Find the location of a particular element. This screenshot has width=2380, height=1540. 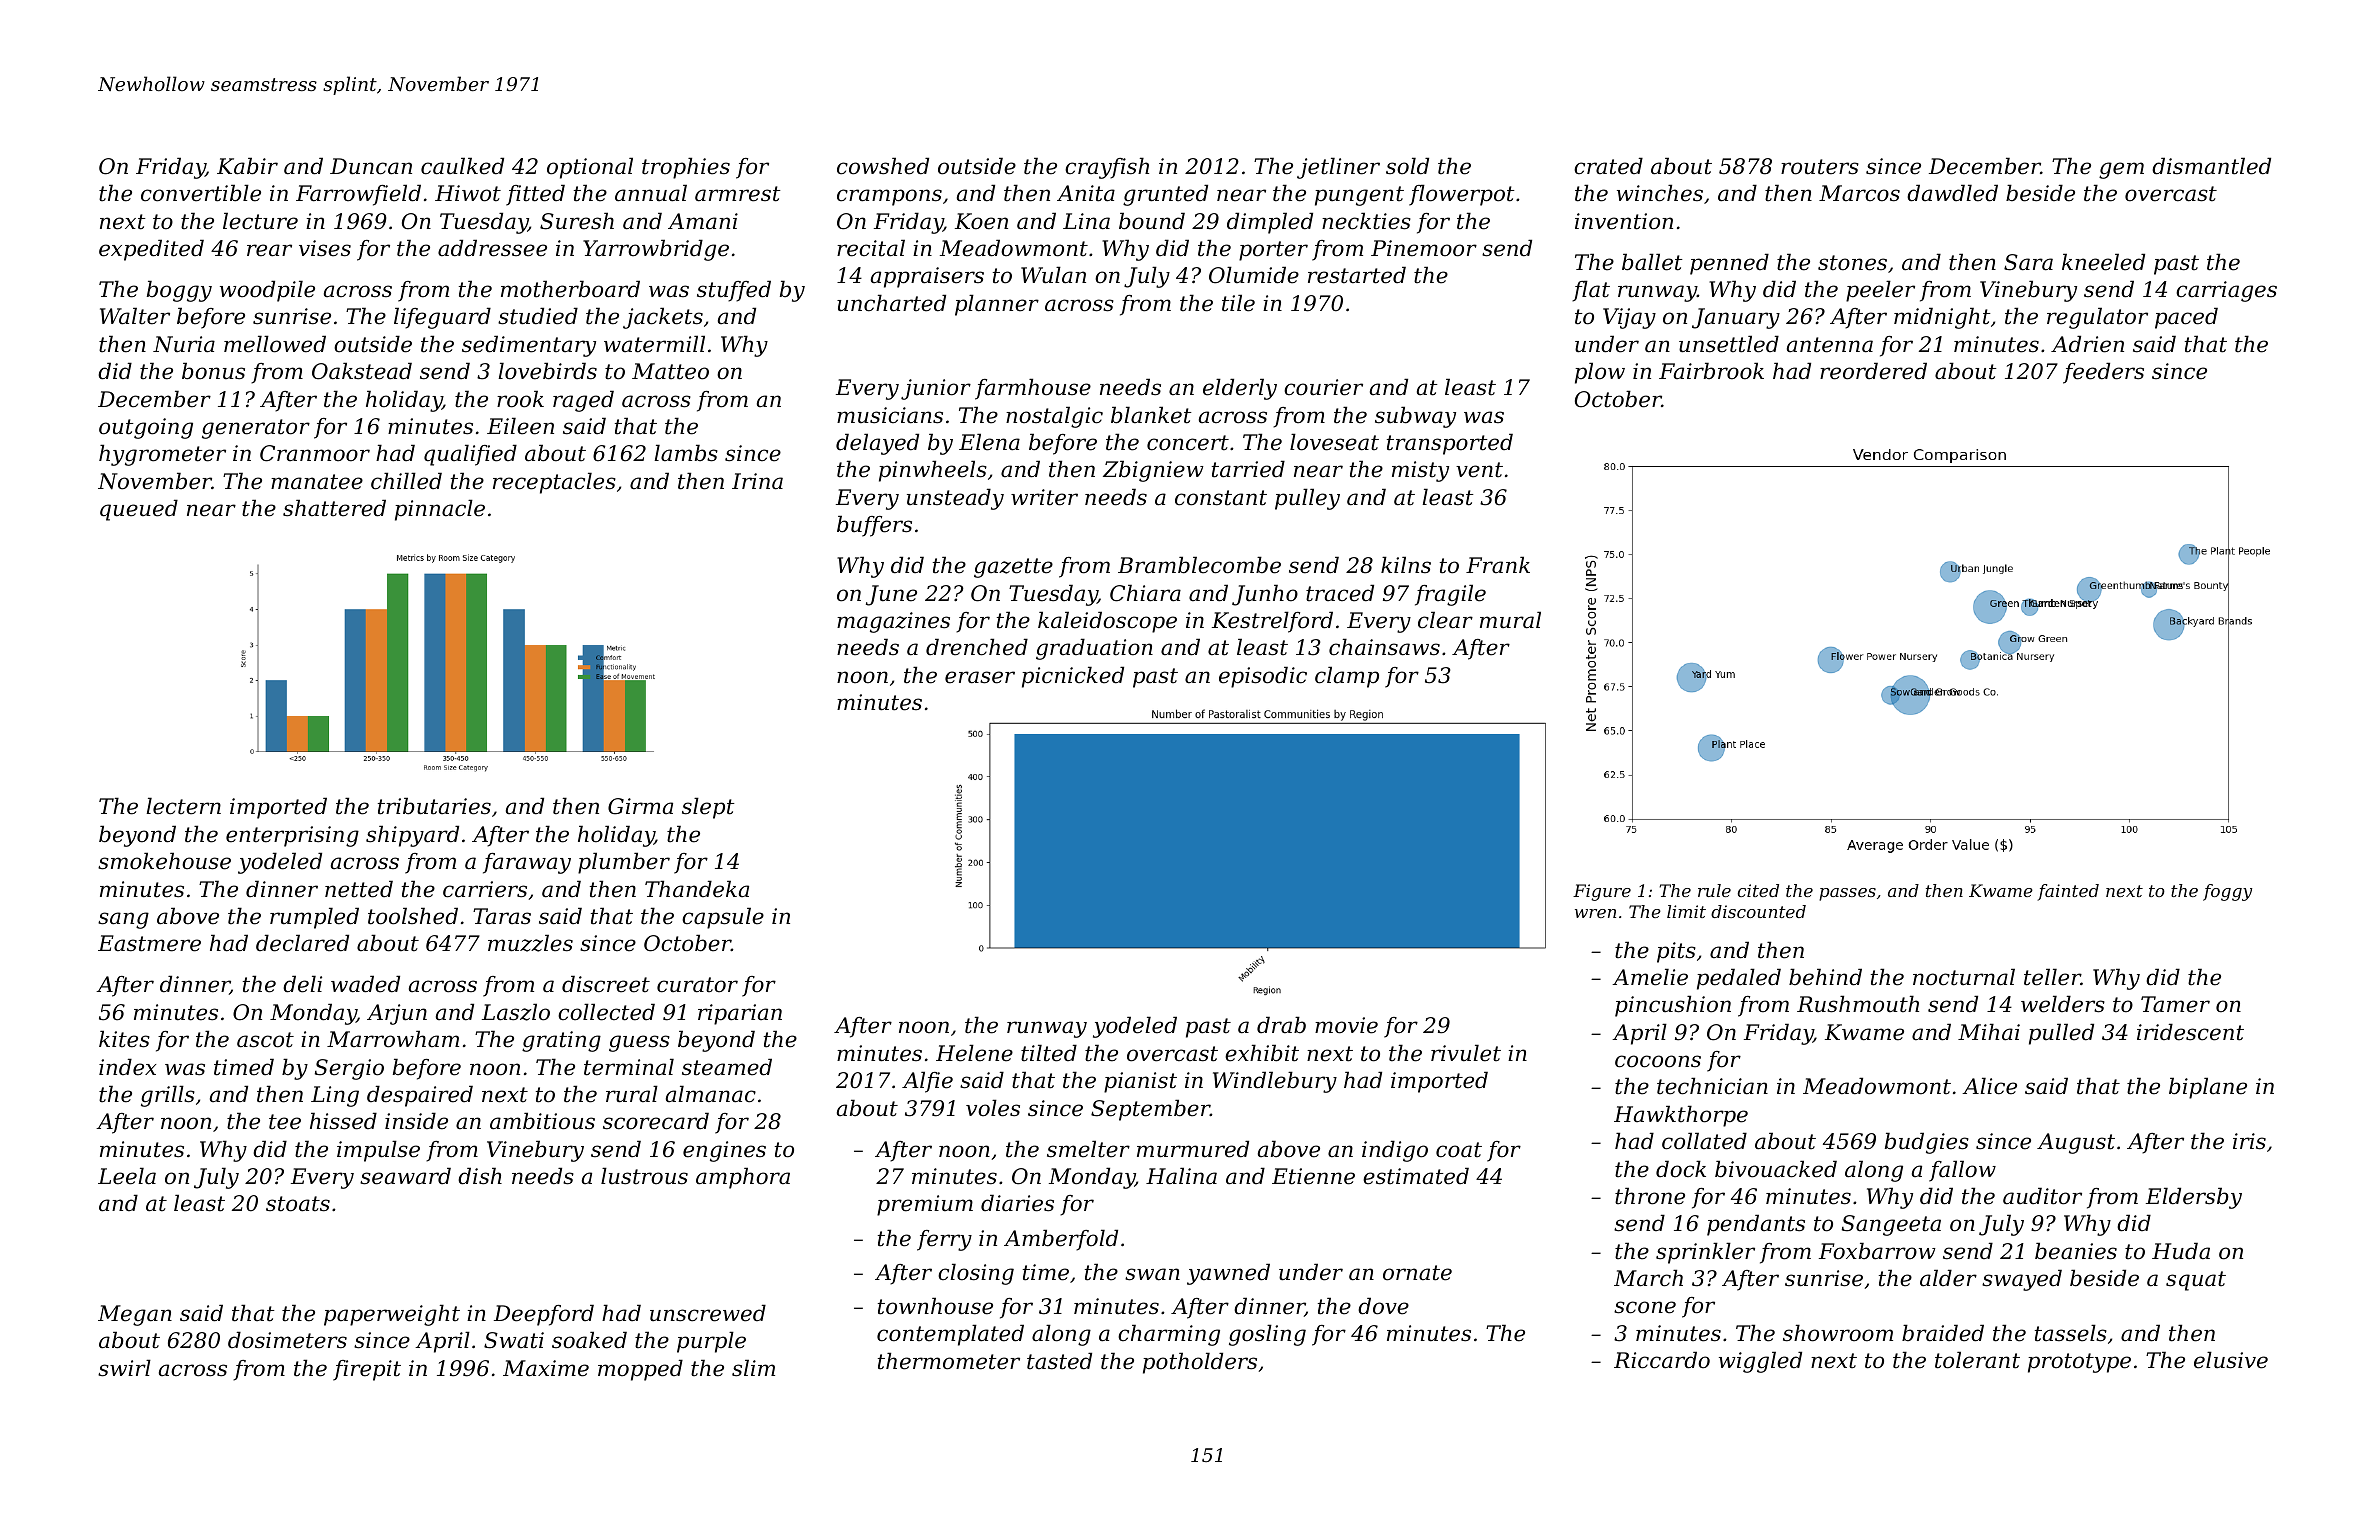

cowshed is located at coordinates (883, 166).
